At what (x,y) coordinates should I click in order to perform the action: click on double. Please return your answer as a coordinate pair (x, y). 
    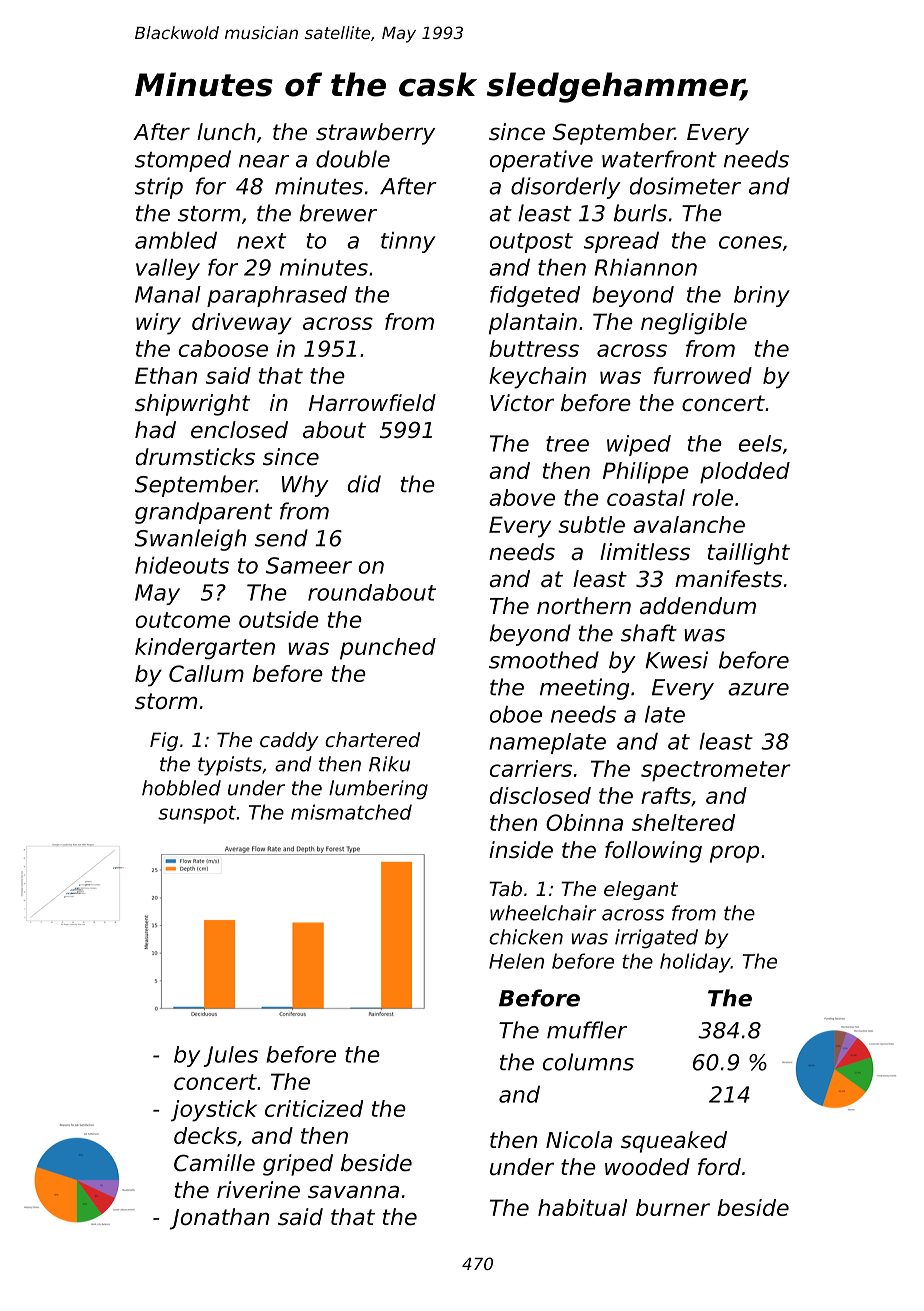
    Looking at the image, I should click on (353, 159).
